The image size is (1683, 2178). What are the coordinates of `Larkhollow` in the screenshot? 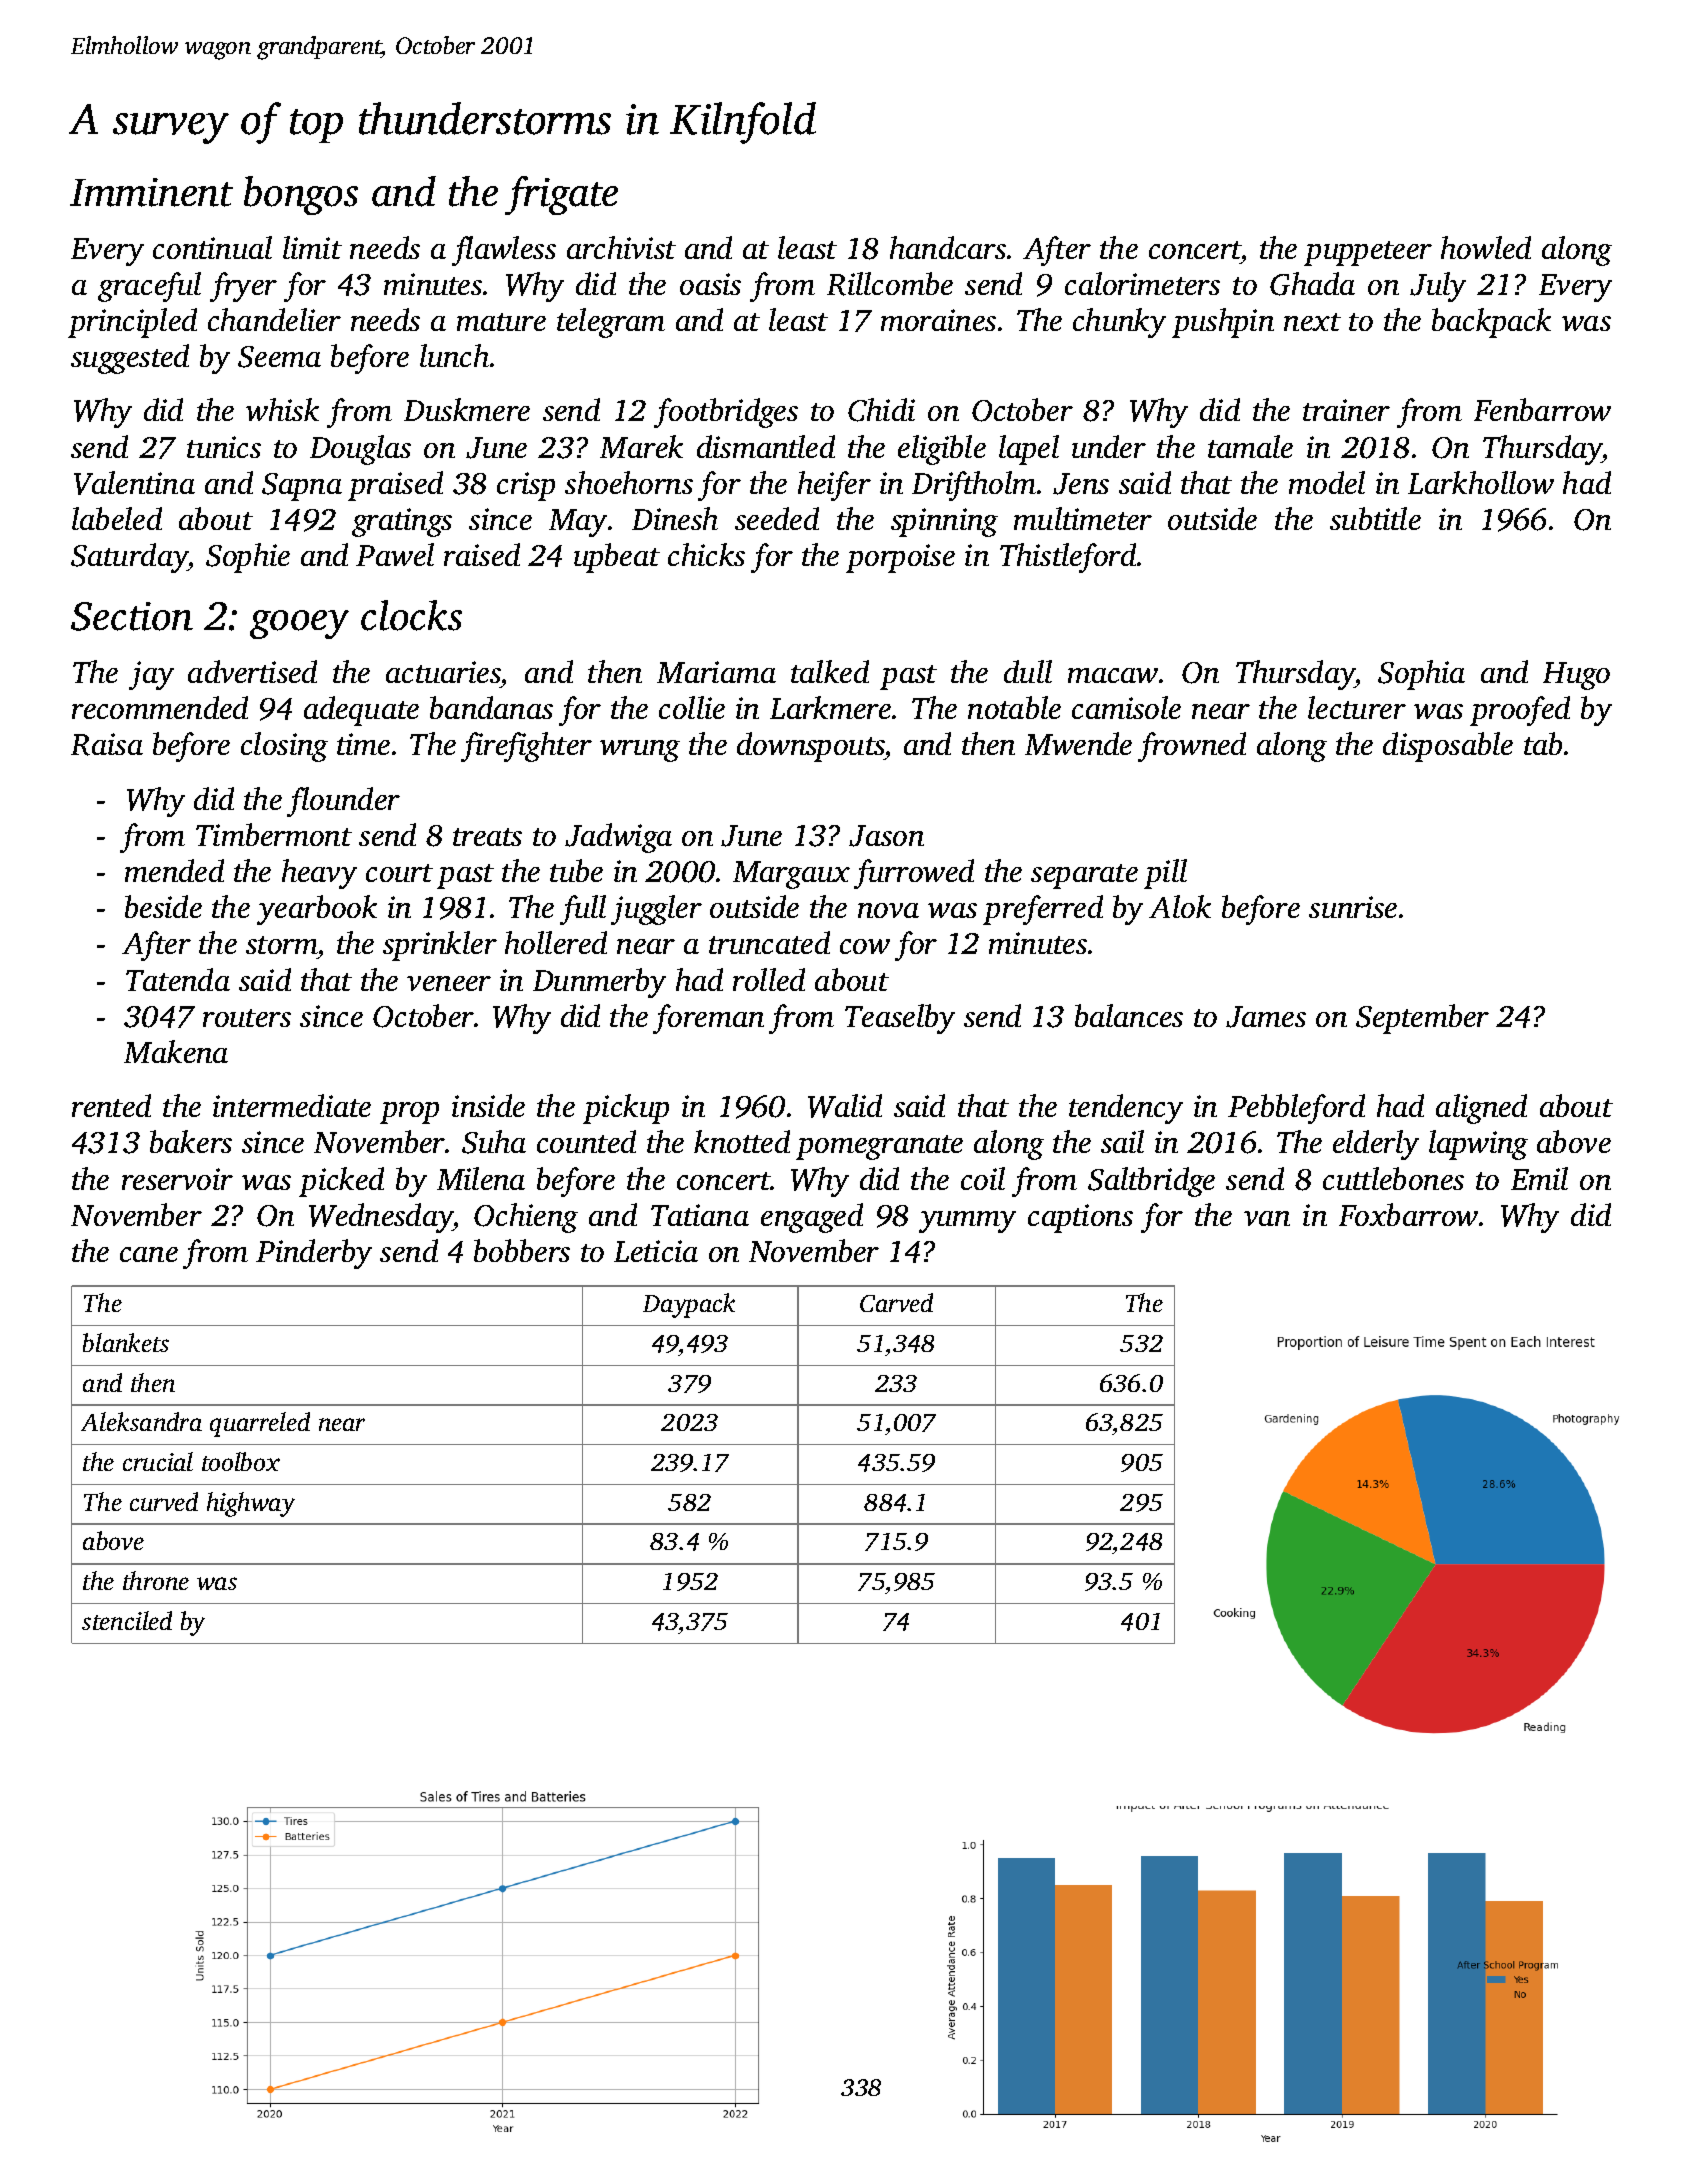 It's located at (1481, 482).
